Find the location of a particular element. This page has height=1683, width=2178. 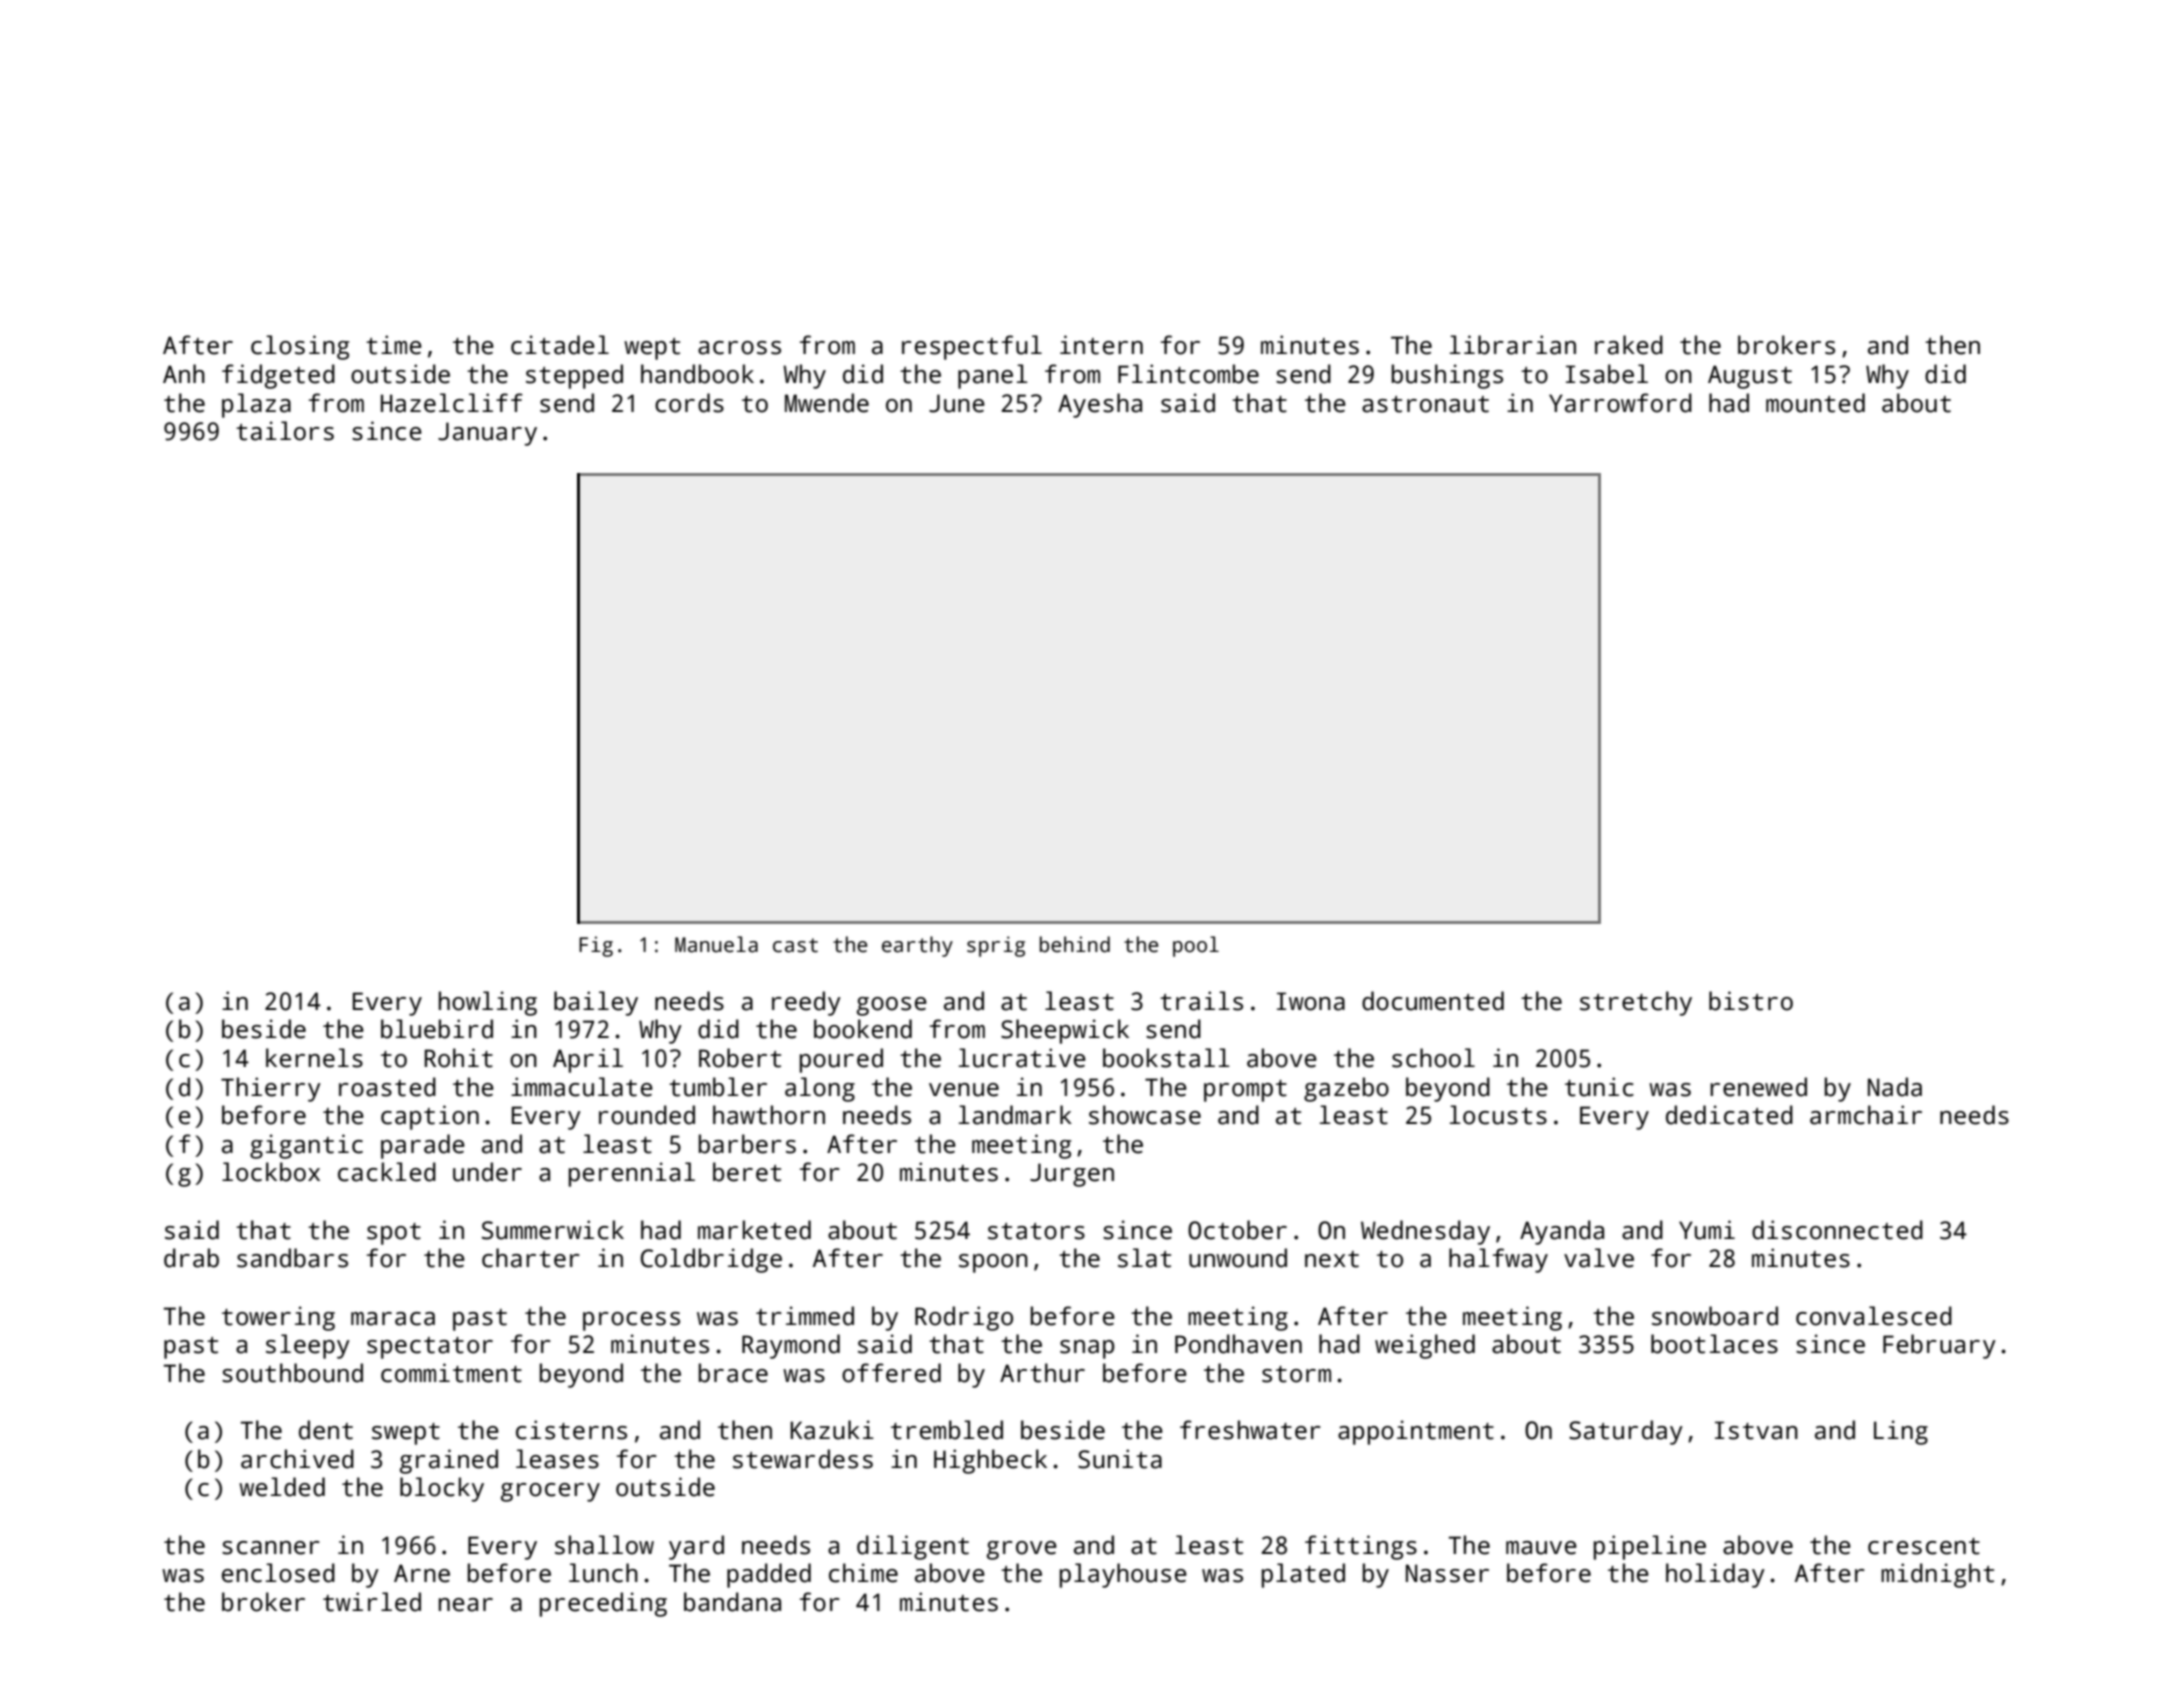

dent is located at coordinates (326, 1430).
